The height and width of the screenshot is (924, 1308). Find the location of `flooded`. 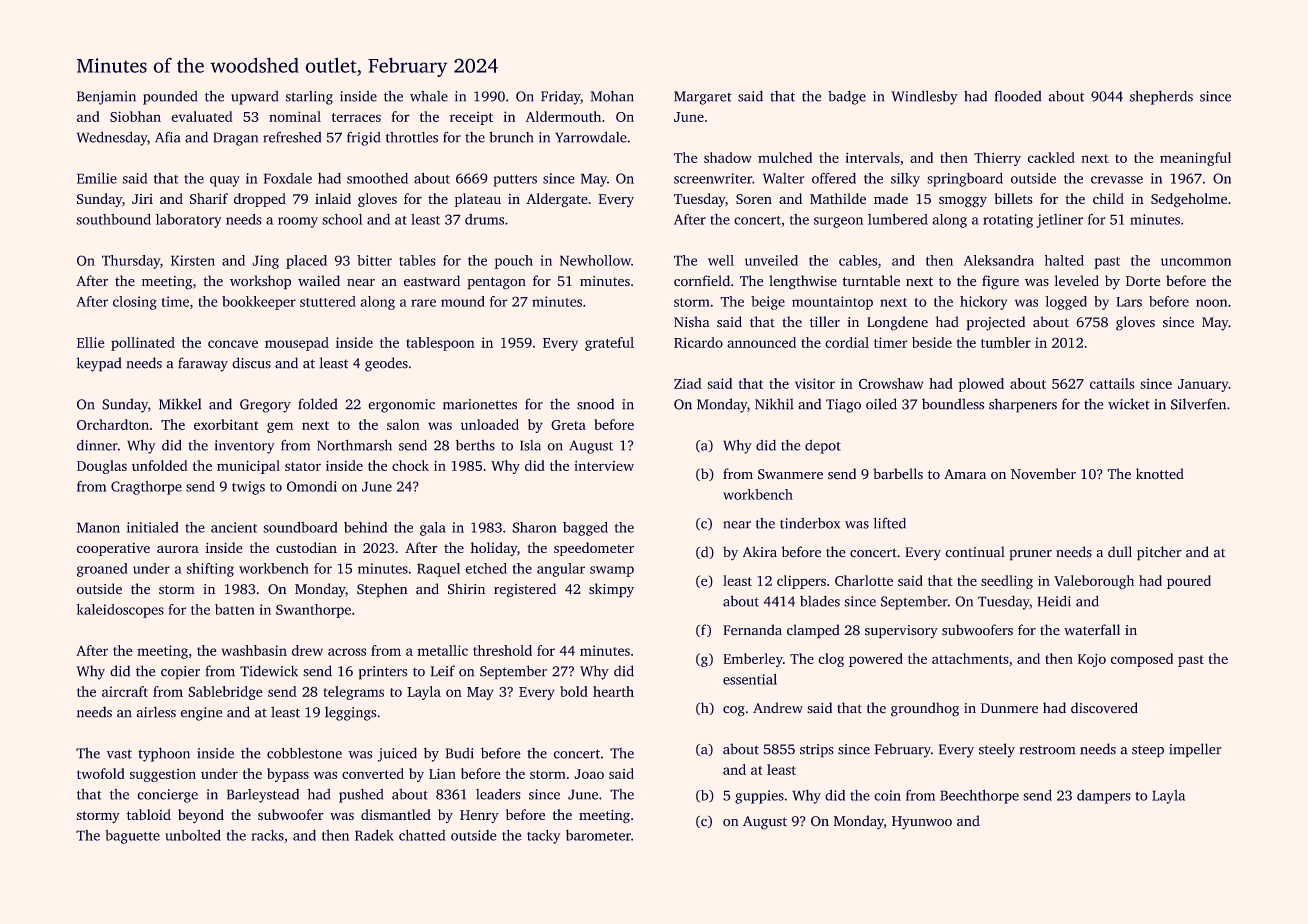

flooded is located at coordinates (1018, 96).
